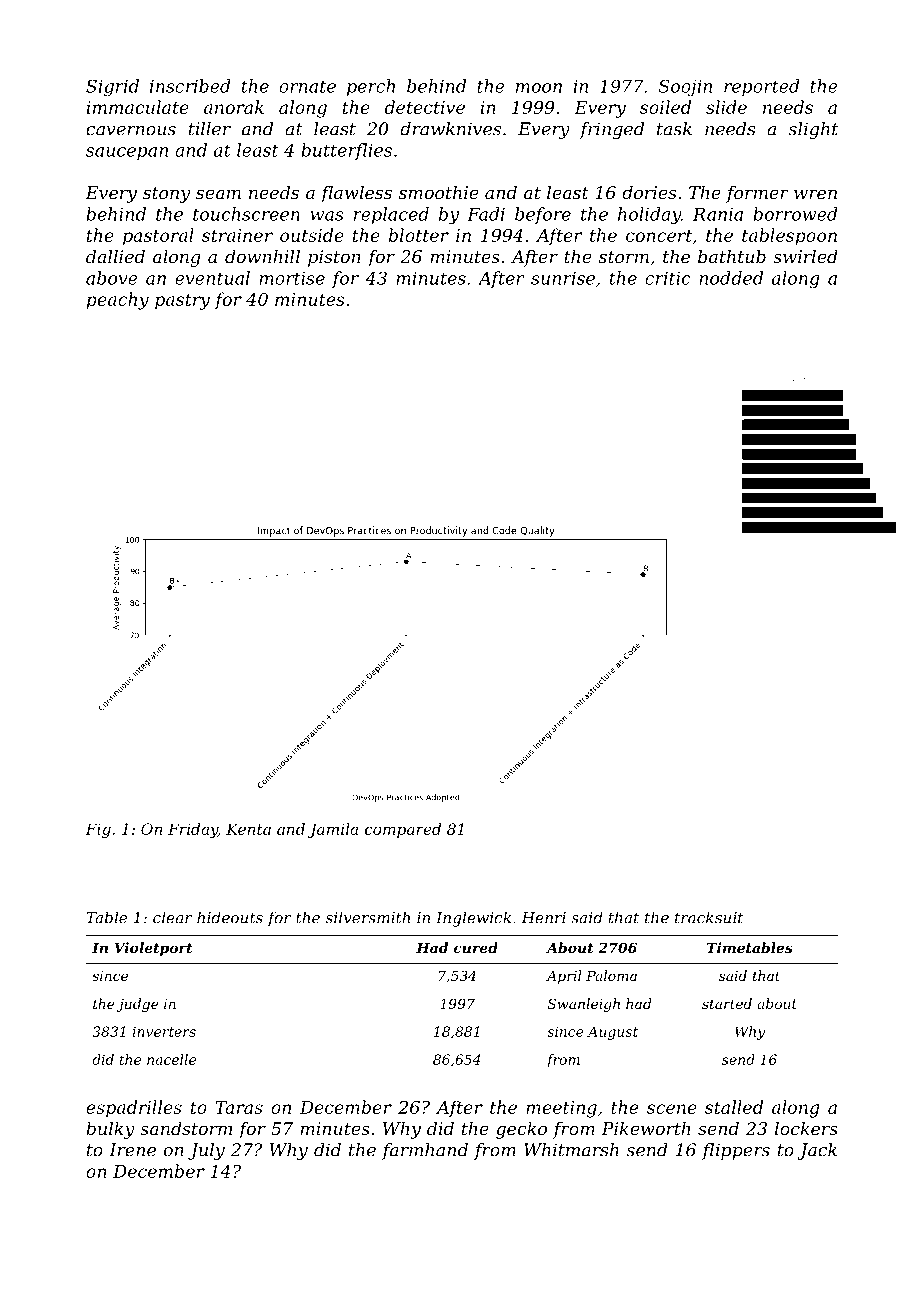 This screenshot has height=1308, width=924. What do you see at coordinates (731, 278) in the screenshot?
I see `nodded` at bounding box center [731, 278].
